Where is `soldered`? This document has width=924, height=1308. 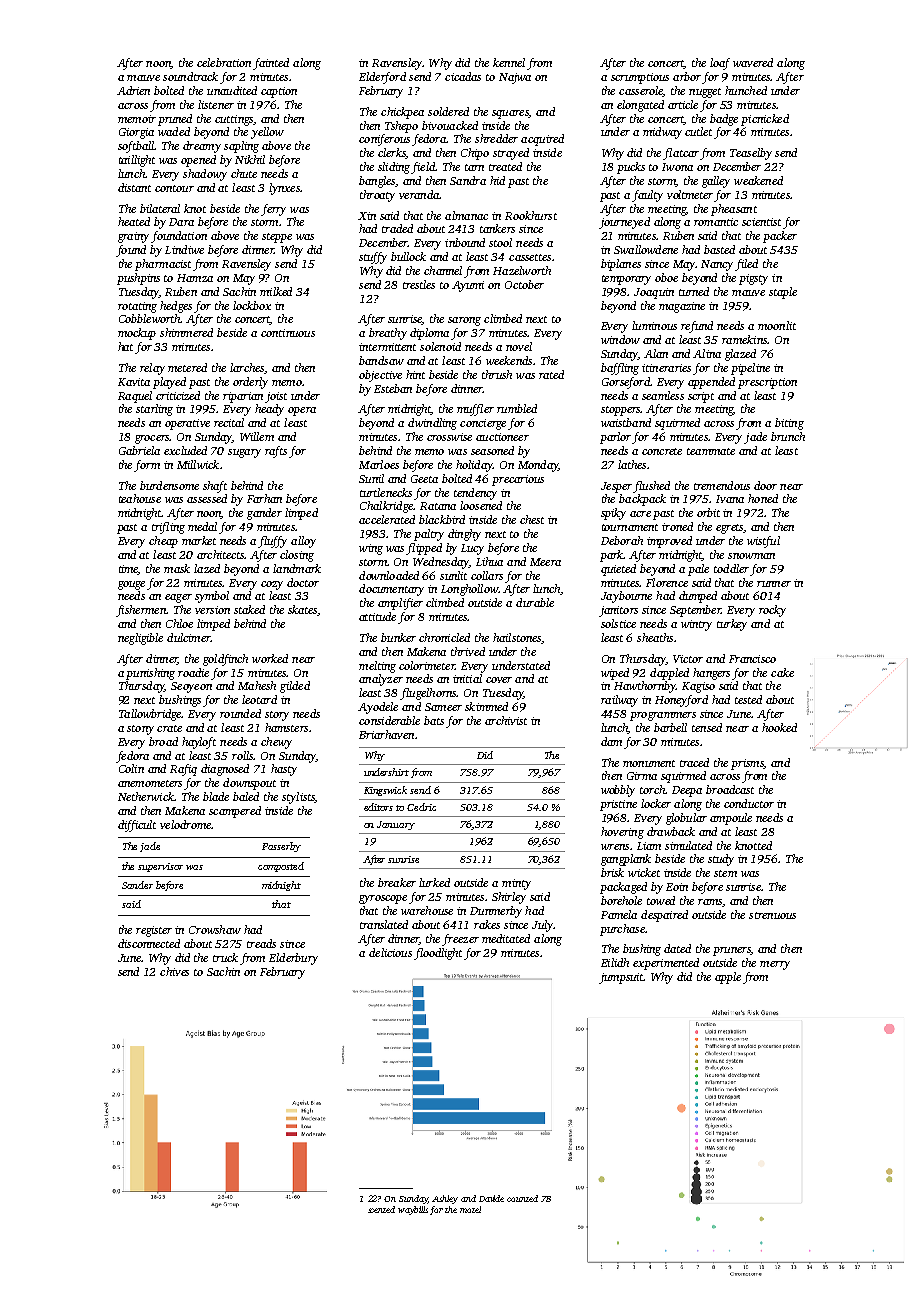 soldered is located at coordinates (448, 111).
